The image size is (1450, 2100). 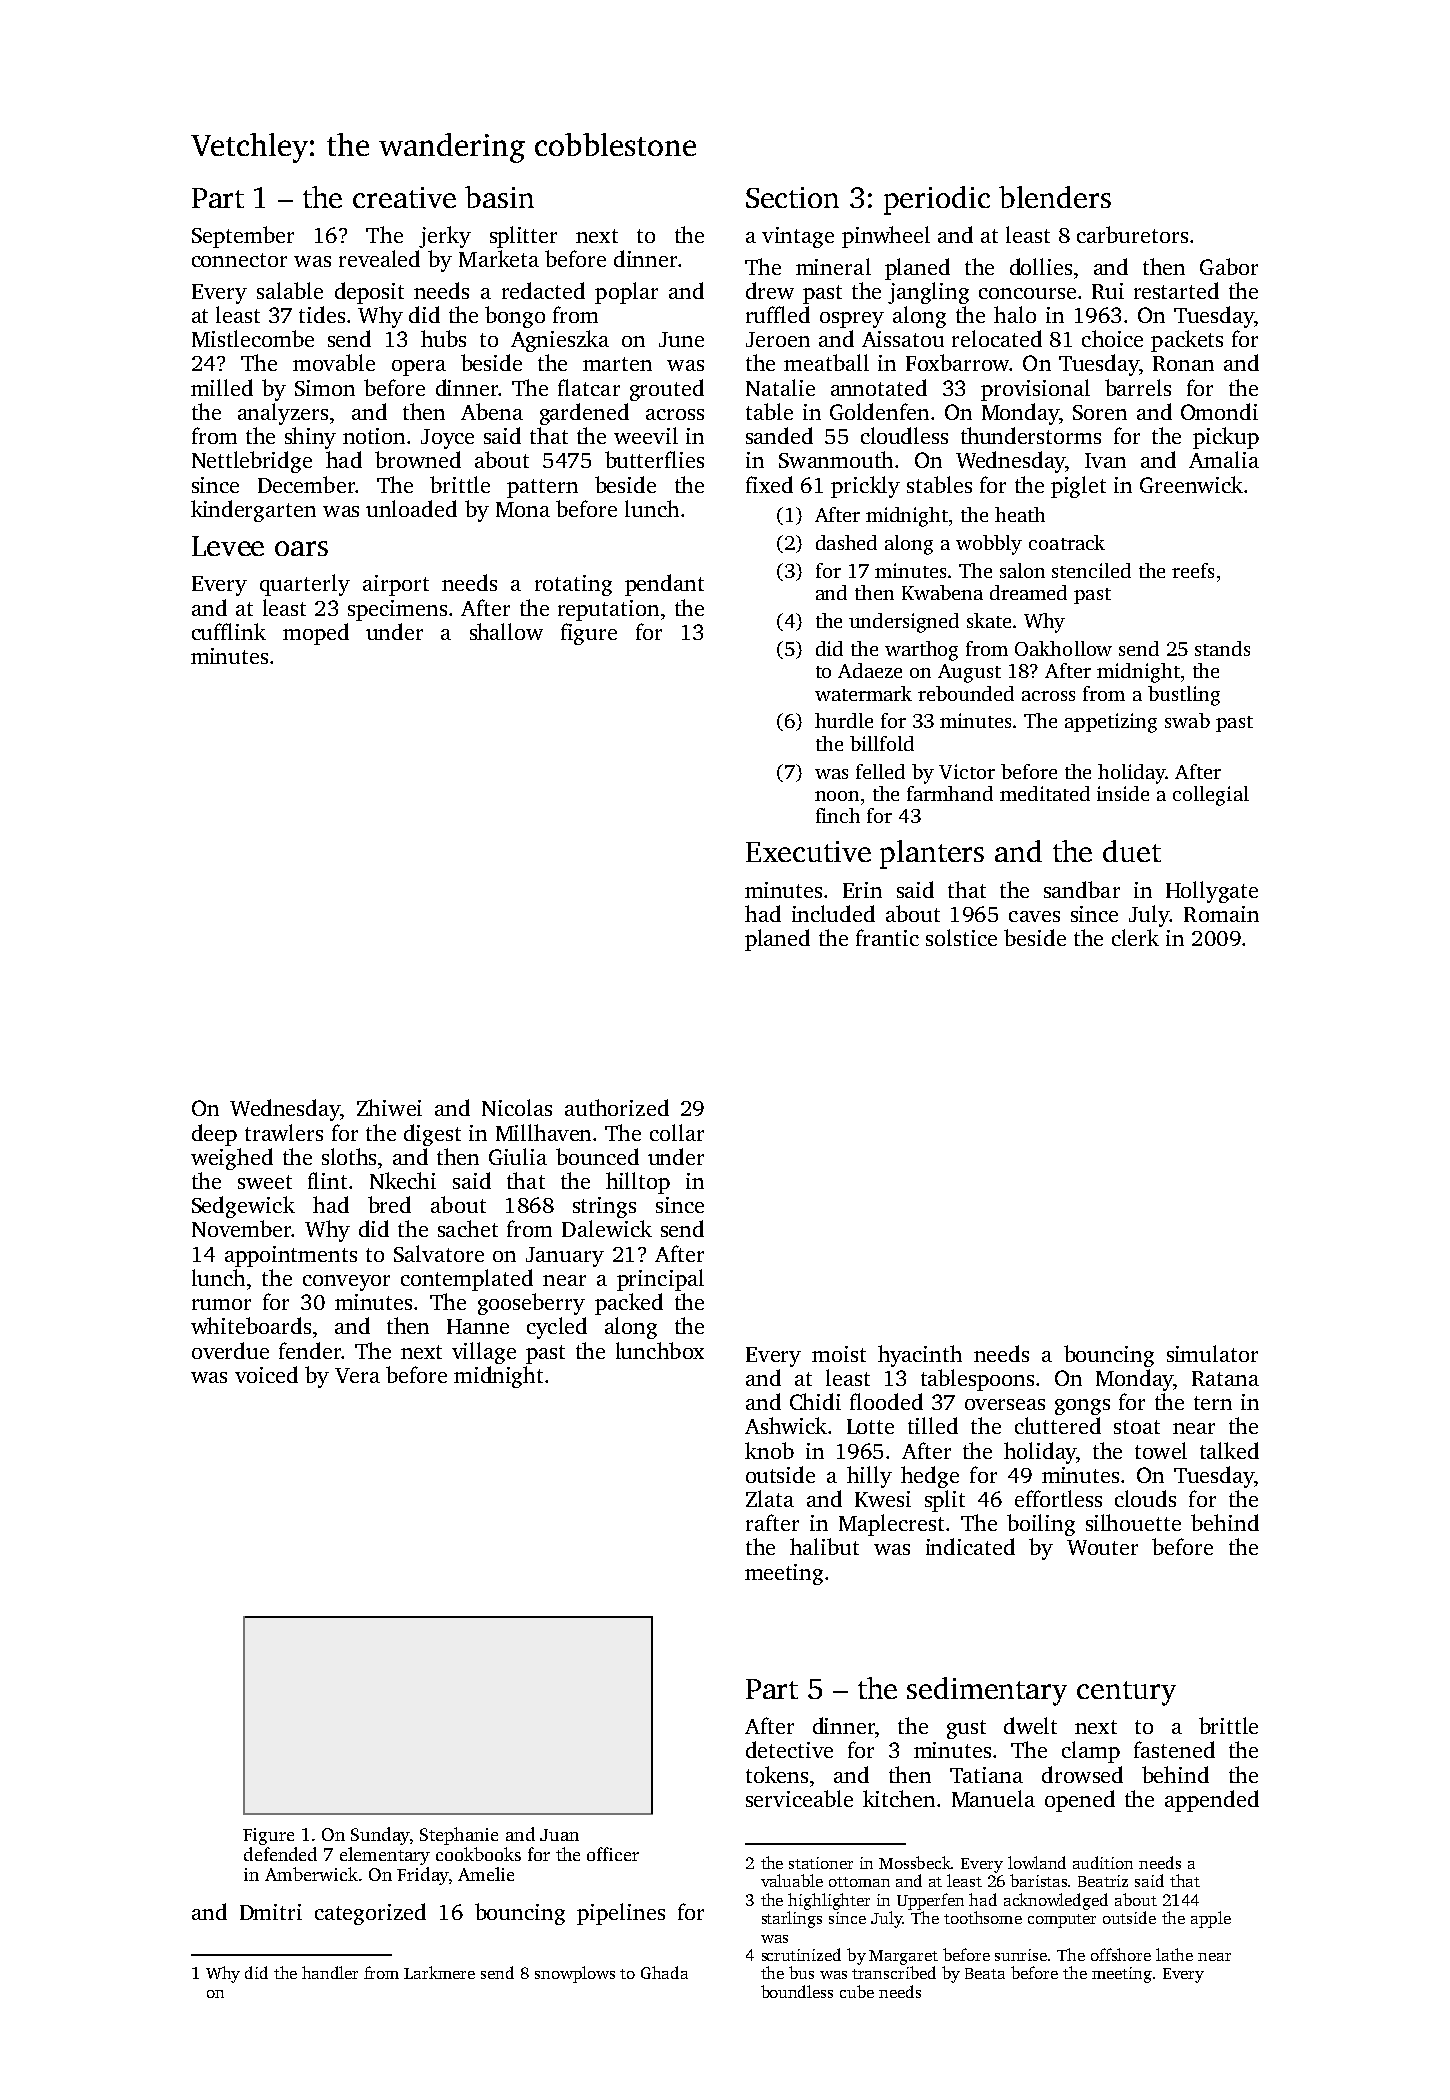 I want to click on Executive, so click(x=808, y=851).
